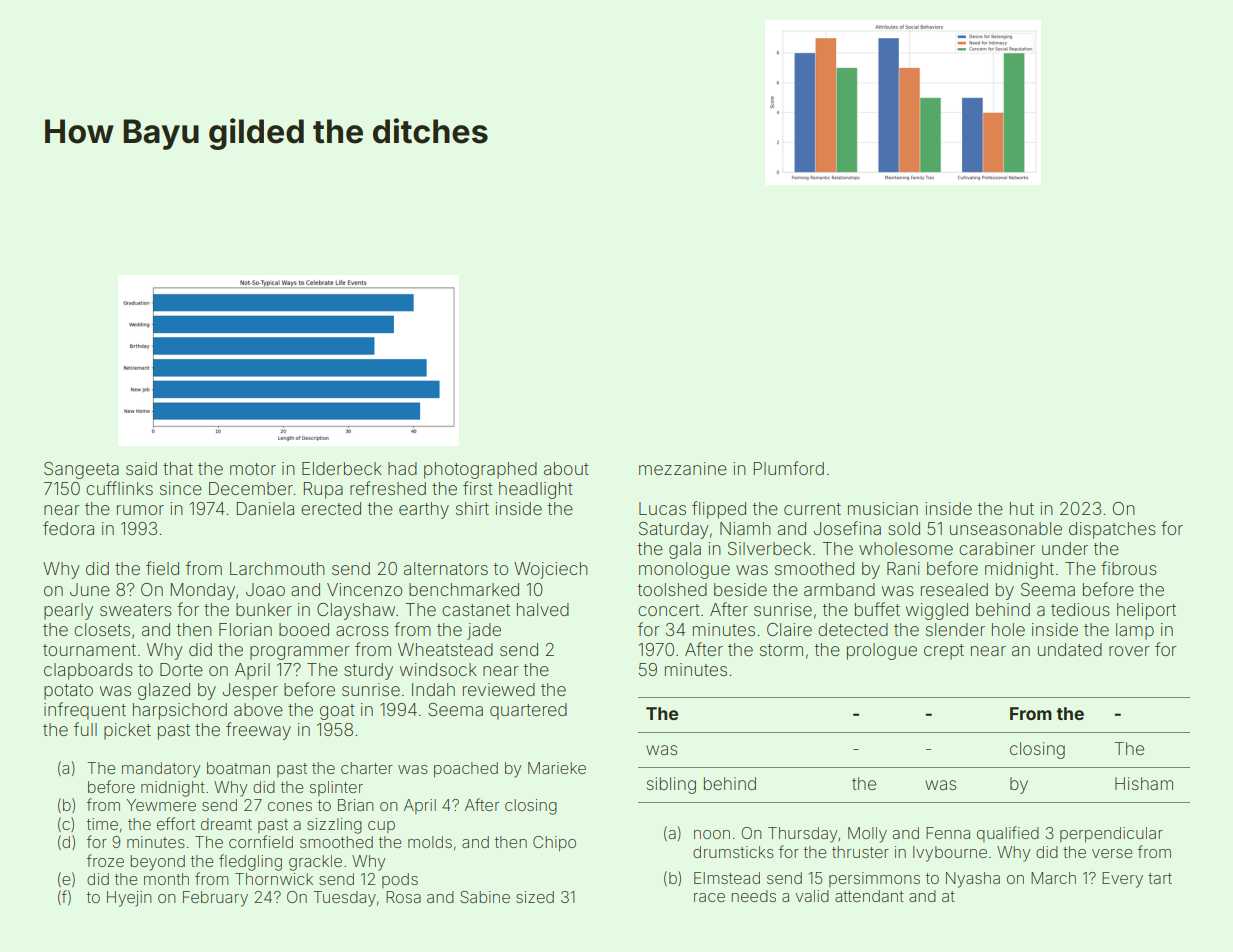 This image has width=1233, height=952. I want to click on Plumford, so click(789, 468).
